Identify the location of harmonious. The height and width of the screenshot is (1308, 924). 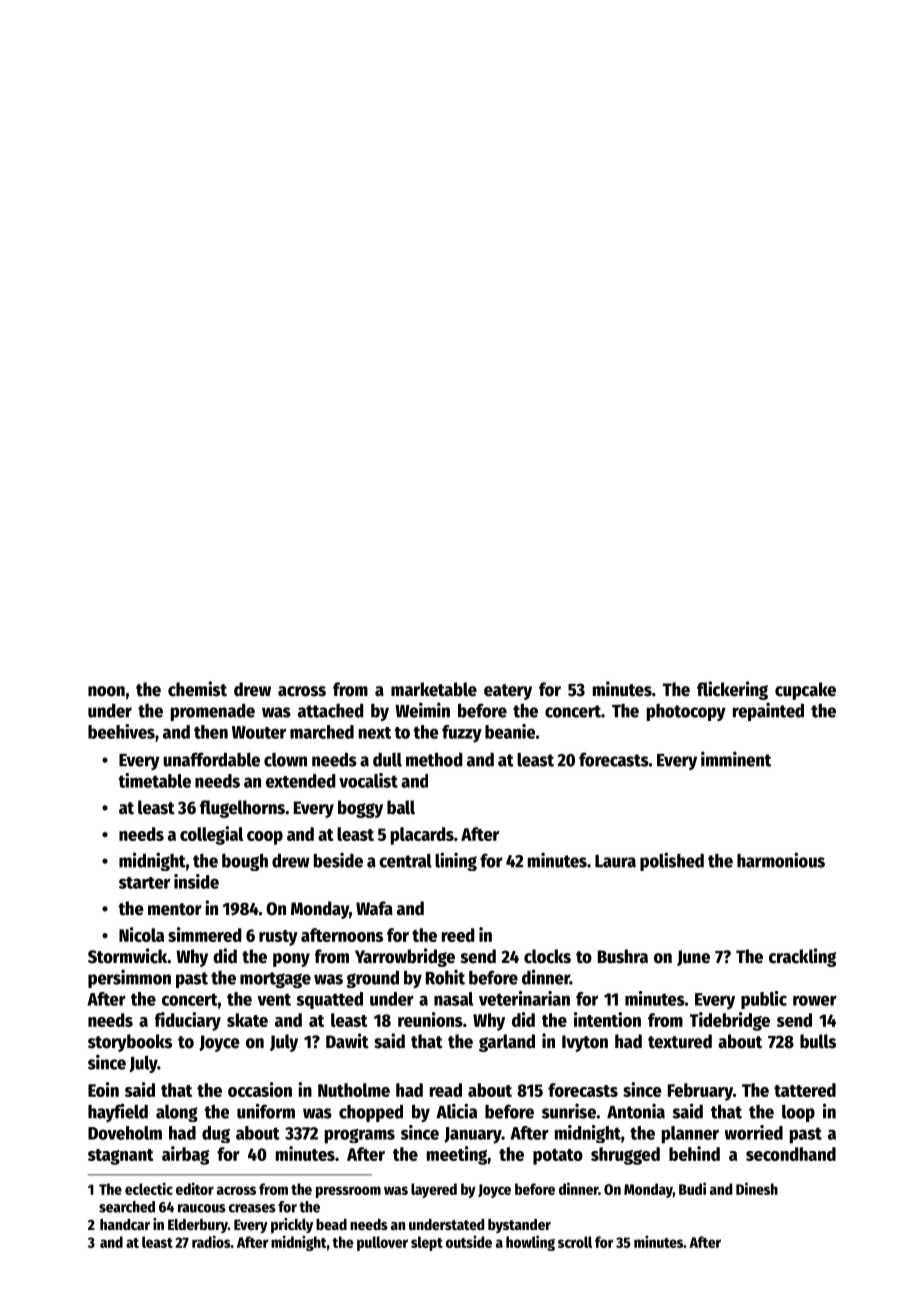
(781, 860).
